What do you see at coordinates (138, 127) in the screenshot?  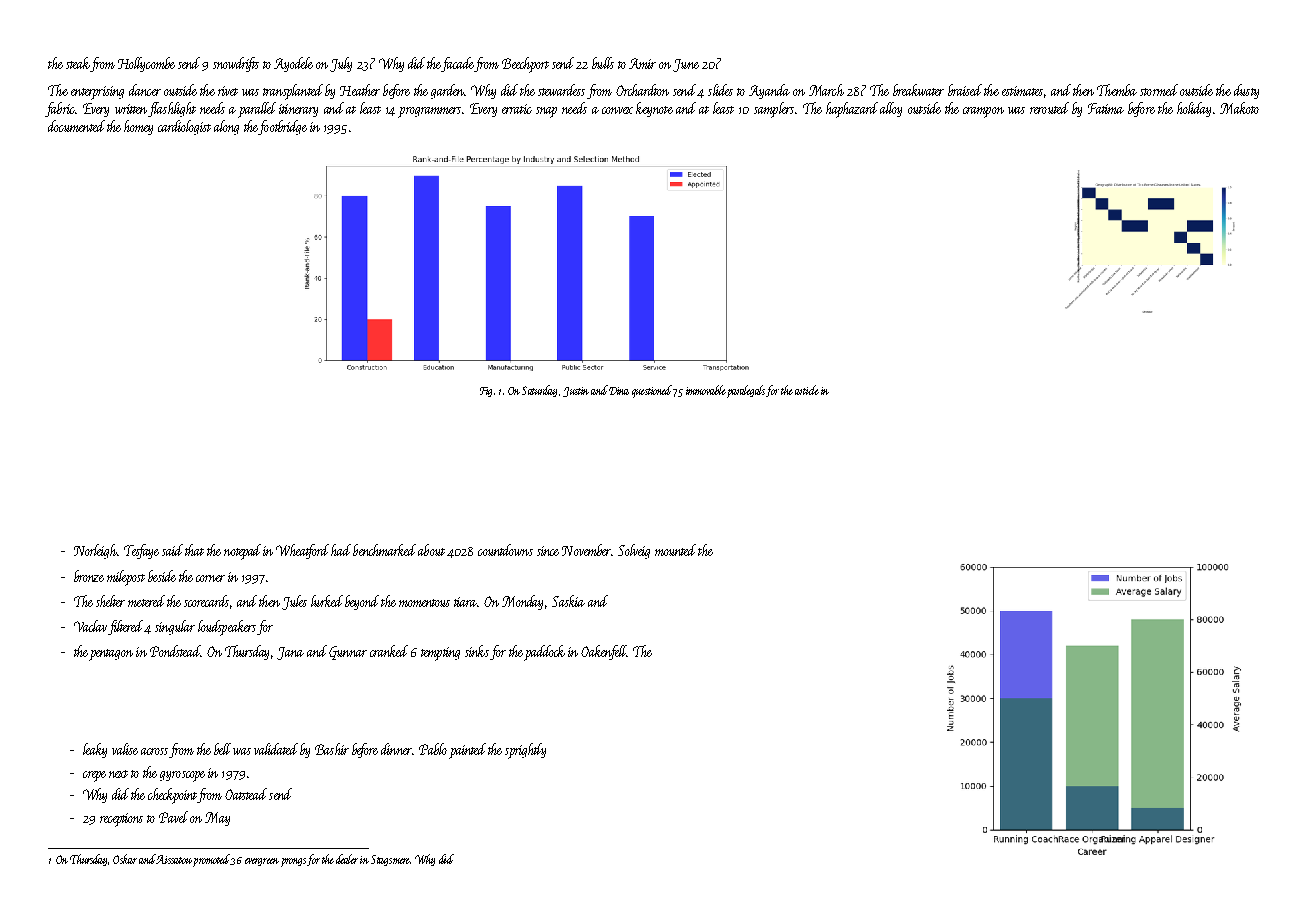 I see `homey` at bounding box center [138, 127].
